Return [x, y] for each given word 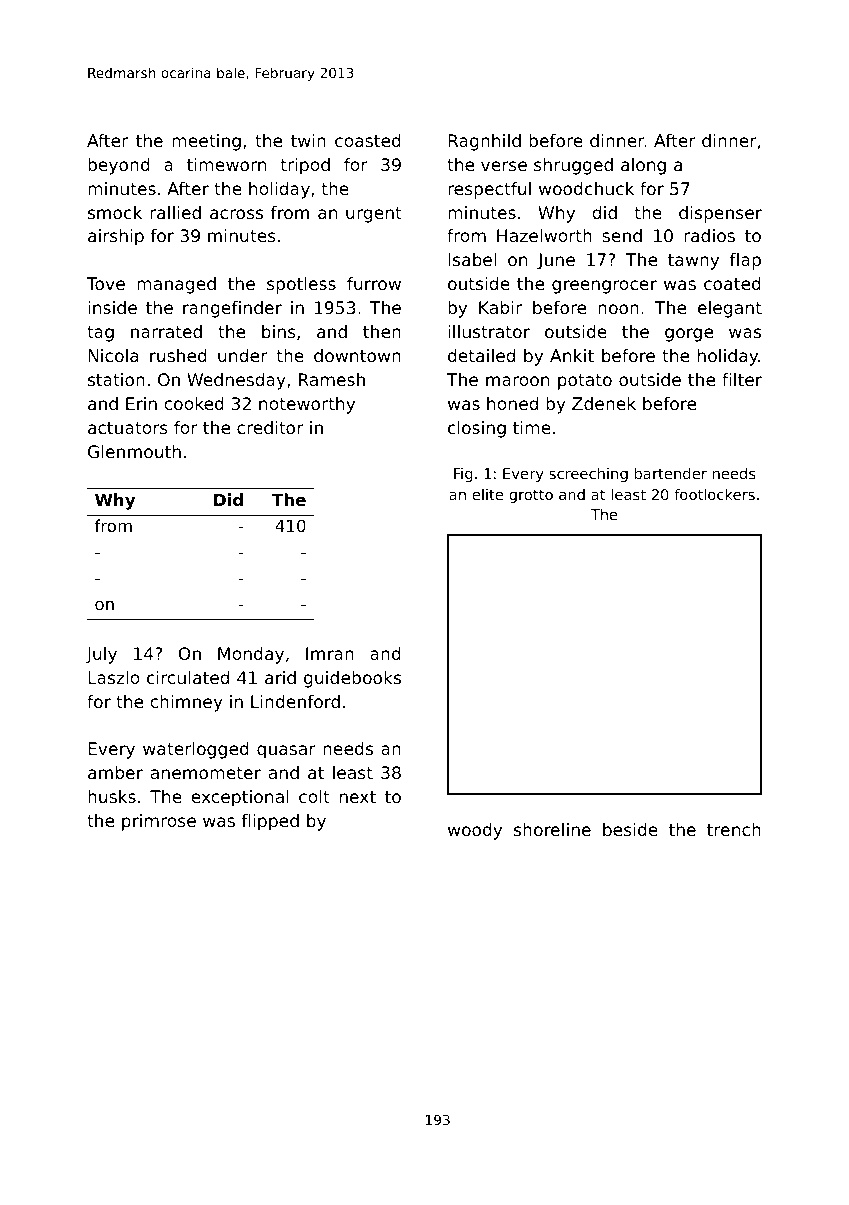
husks [112, 796]
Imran [330, 653]
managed [176, 285]
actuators [128, 428]
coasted [368, 140]
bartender [671, 473]
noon [618, 309]
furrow [374, 283]
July [101, 655]
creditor [270, 427]
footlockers [714, 494]
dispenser [720, 214]
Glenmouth [134, 451]
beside [630, 829]
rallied [175, 212]
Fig [463, 475]
